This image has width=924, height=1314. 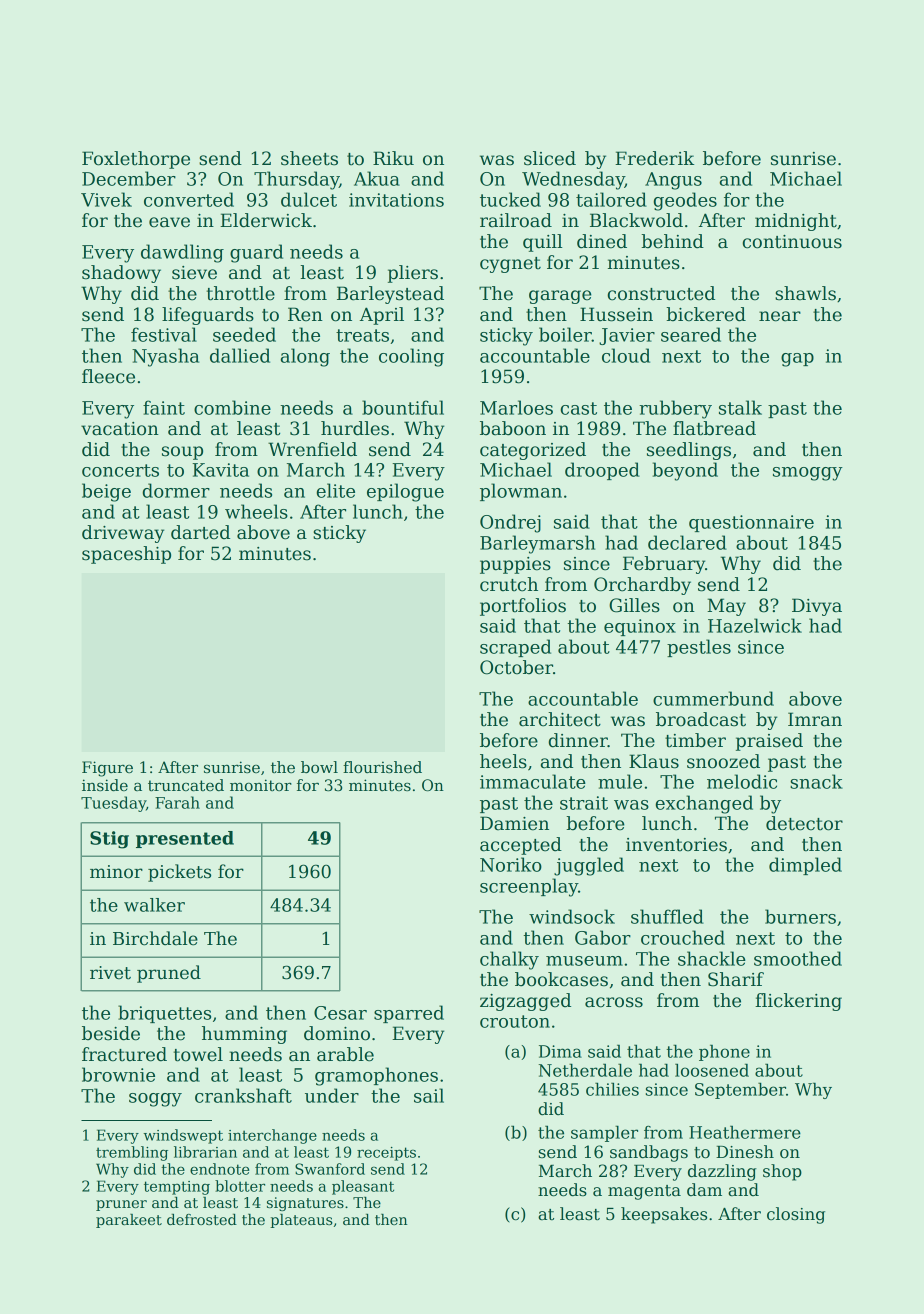 What do you see at coordinates (182, 253) in the image?
I see `dawdling` at bounding box center [182, 253].
